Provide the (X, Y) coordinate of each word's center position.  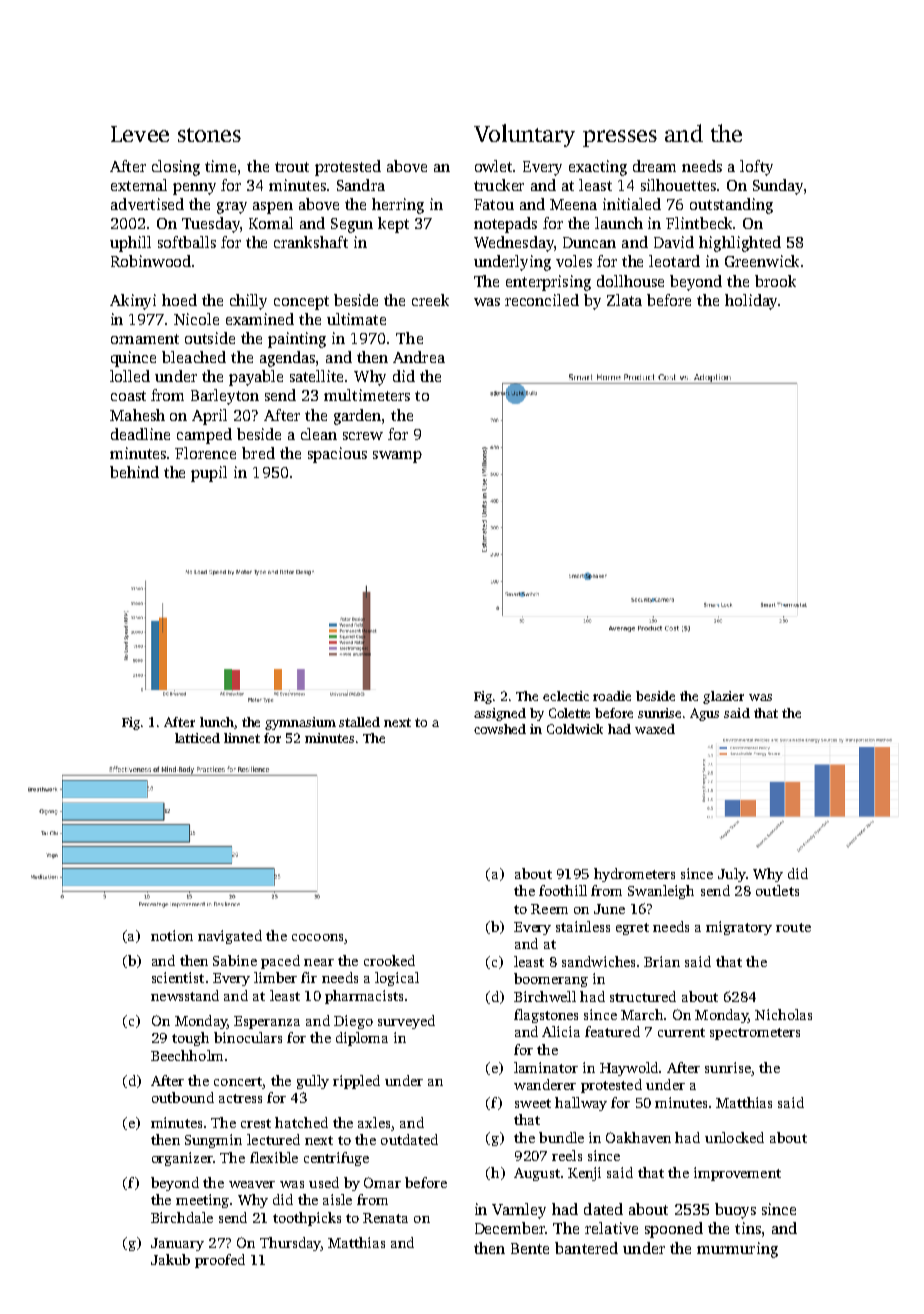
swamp (397, 457)
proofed (220, 1261)
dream (654, 166)
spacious (337, 455)
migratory (739, 928)
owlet (494, 166)
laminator (546, 1067)
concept (301, 303)
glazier (723, 697)
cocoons (317, 937)
